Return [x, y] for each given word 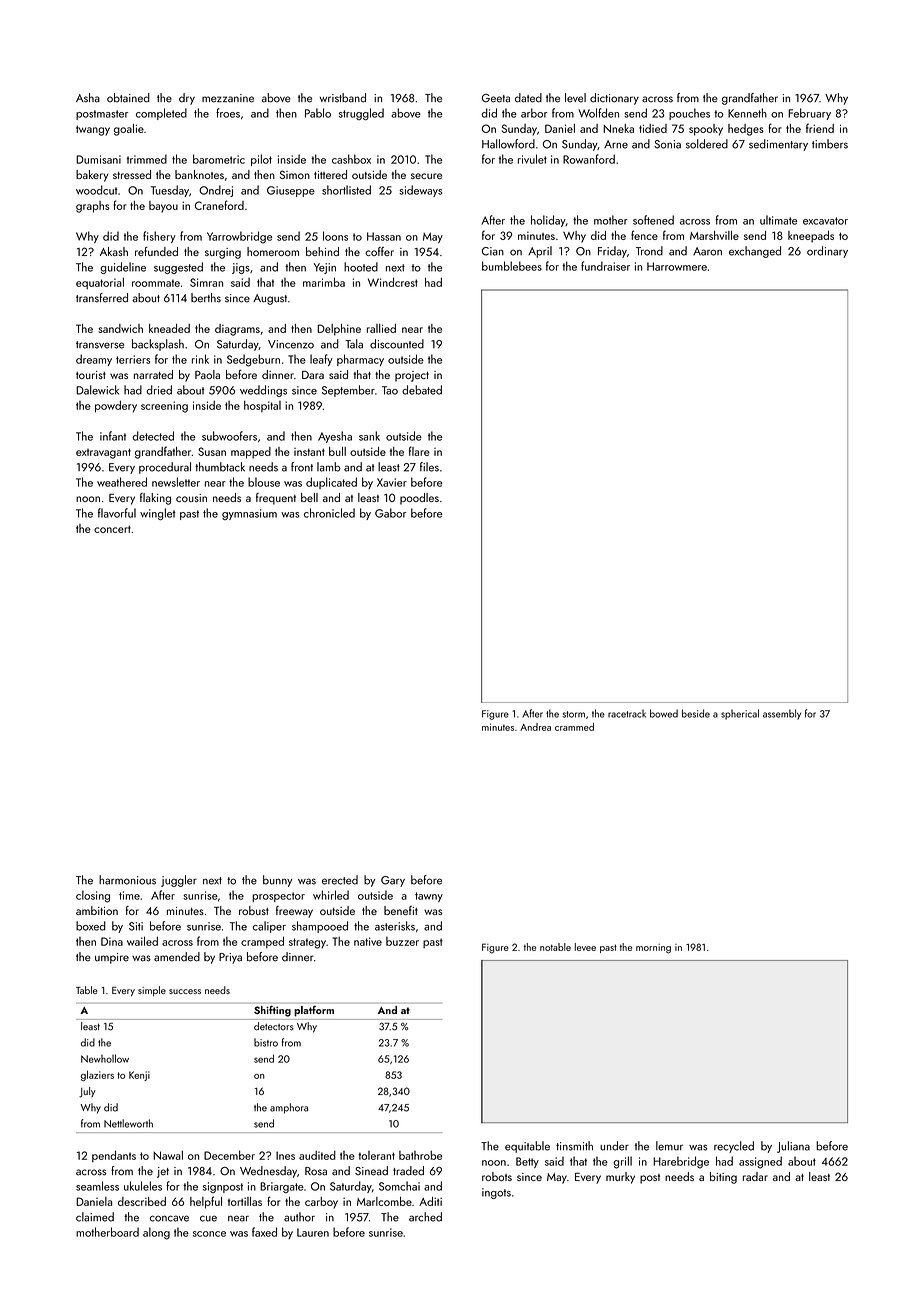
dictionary [614, 99]
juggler [179, 881]
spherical [740, 714]
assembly [782, 714]
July [87, 1092]
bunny [277, 881]
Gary [393, 881]
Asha [88, 98]
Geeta [496, 98]
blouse [264, 482]
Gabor [390, 513]
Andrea [535, 727]
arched [425, 1217]
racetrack [627, 713]
